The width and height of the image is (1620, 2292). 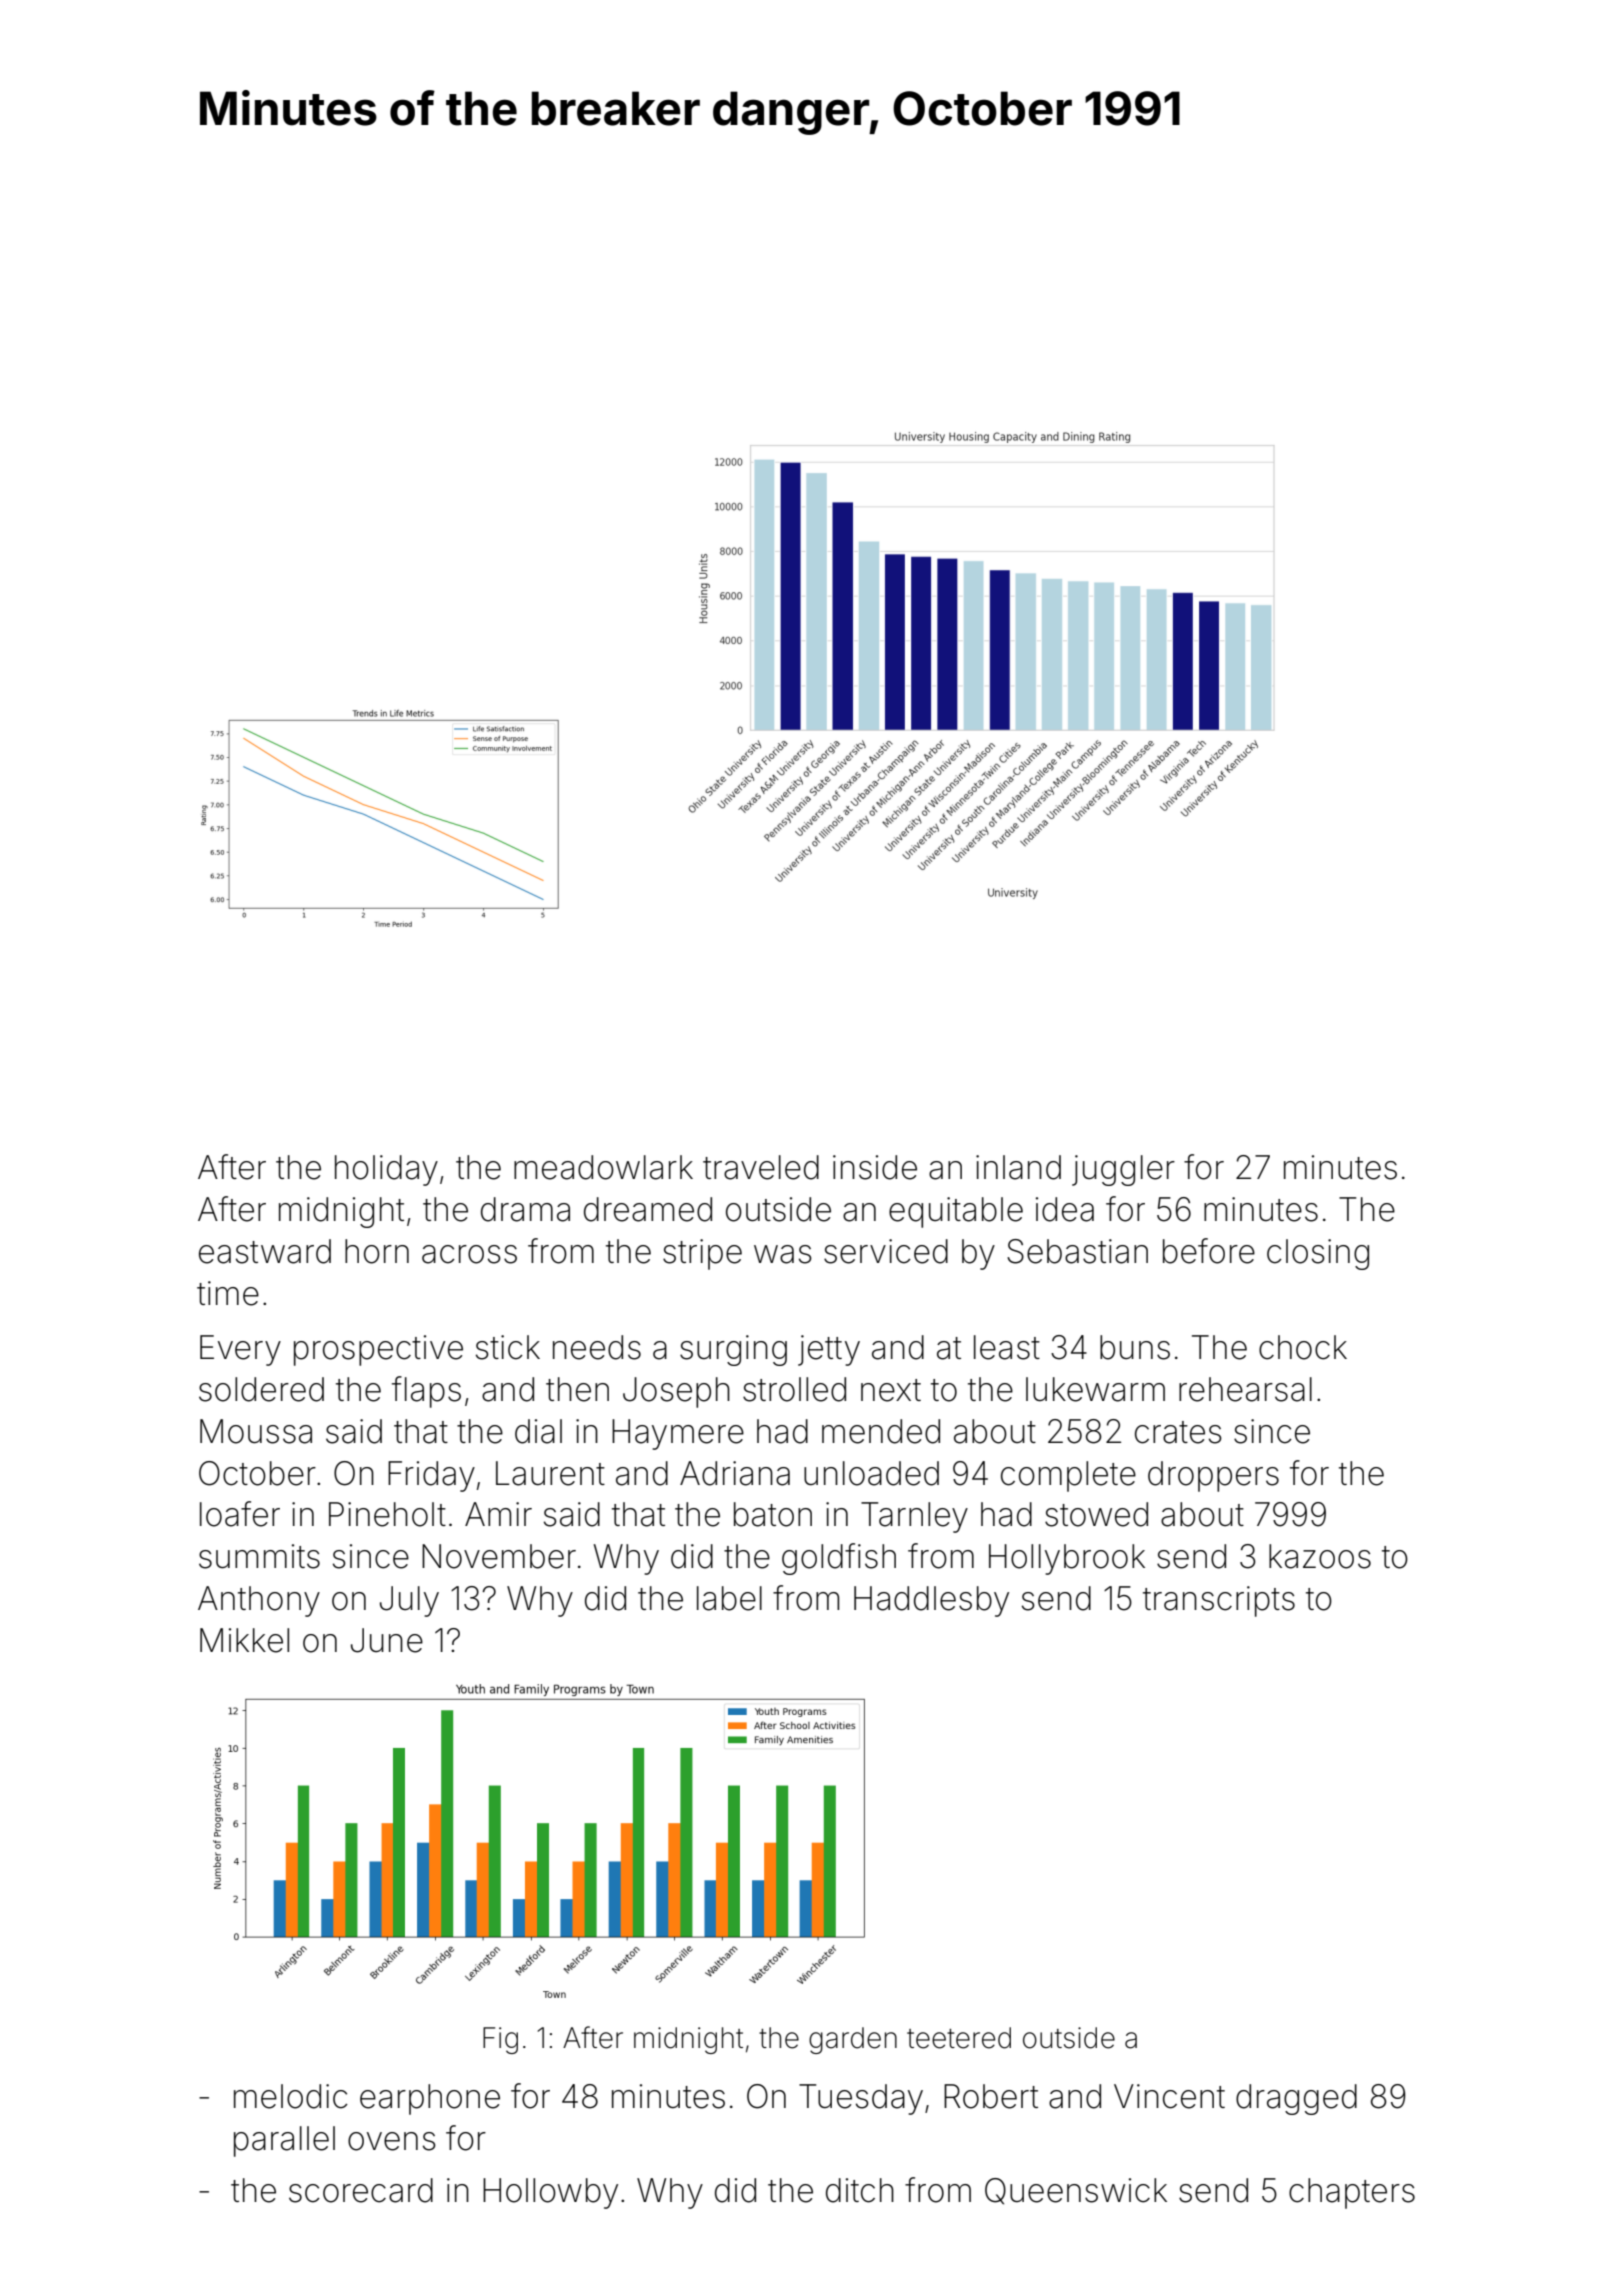 I want to click on Mikkel, so click(x=244, y=1640).
